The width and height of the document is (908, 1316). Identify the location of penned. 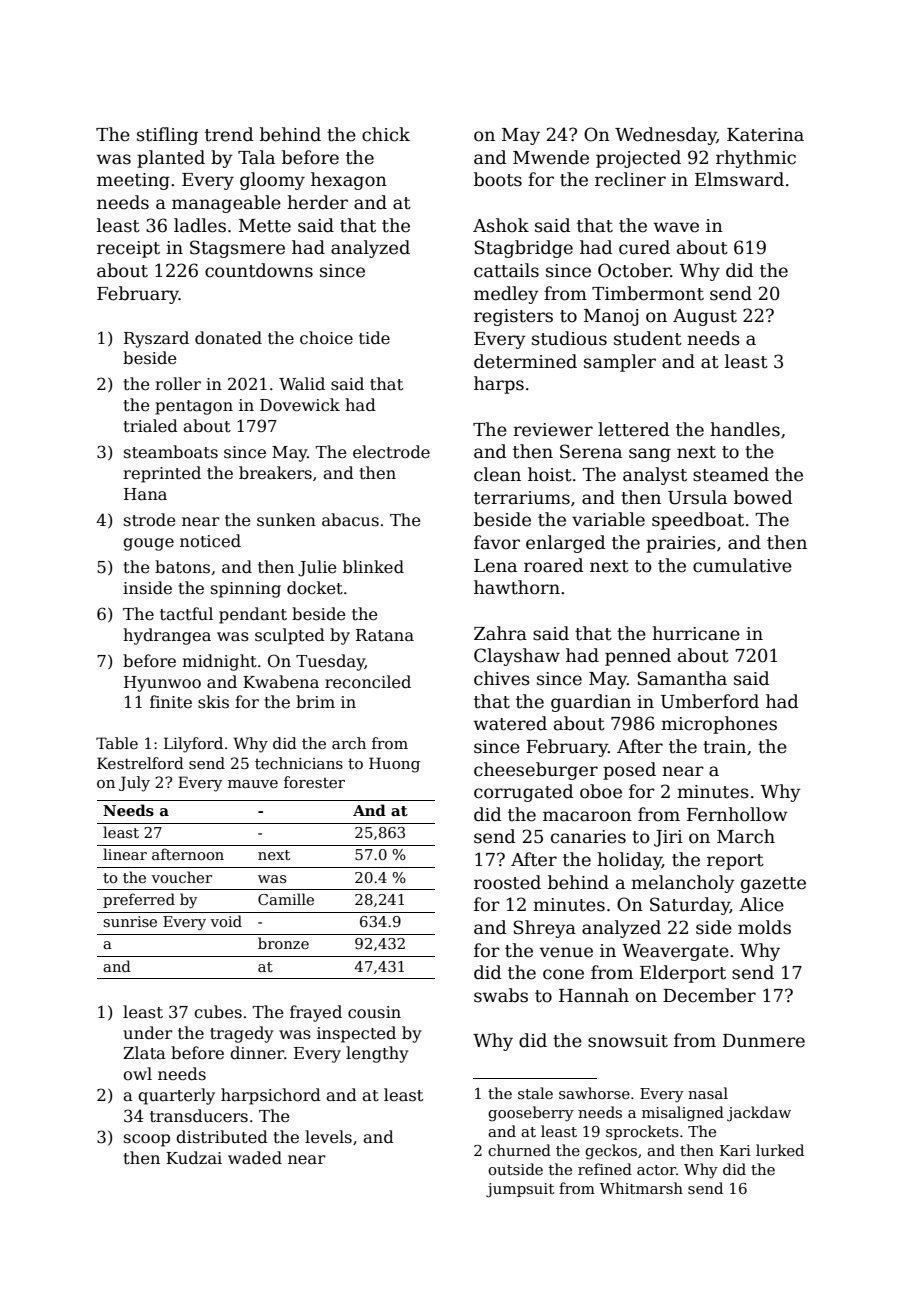
(638, 657).
